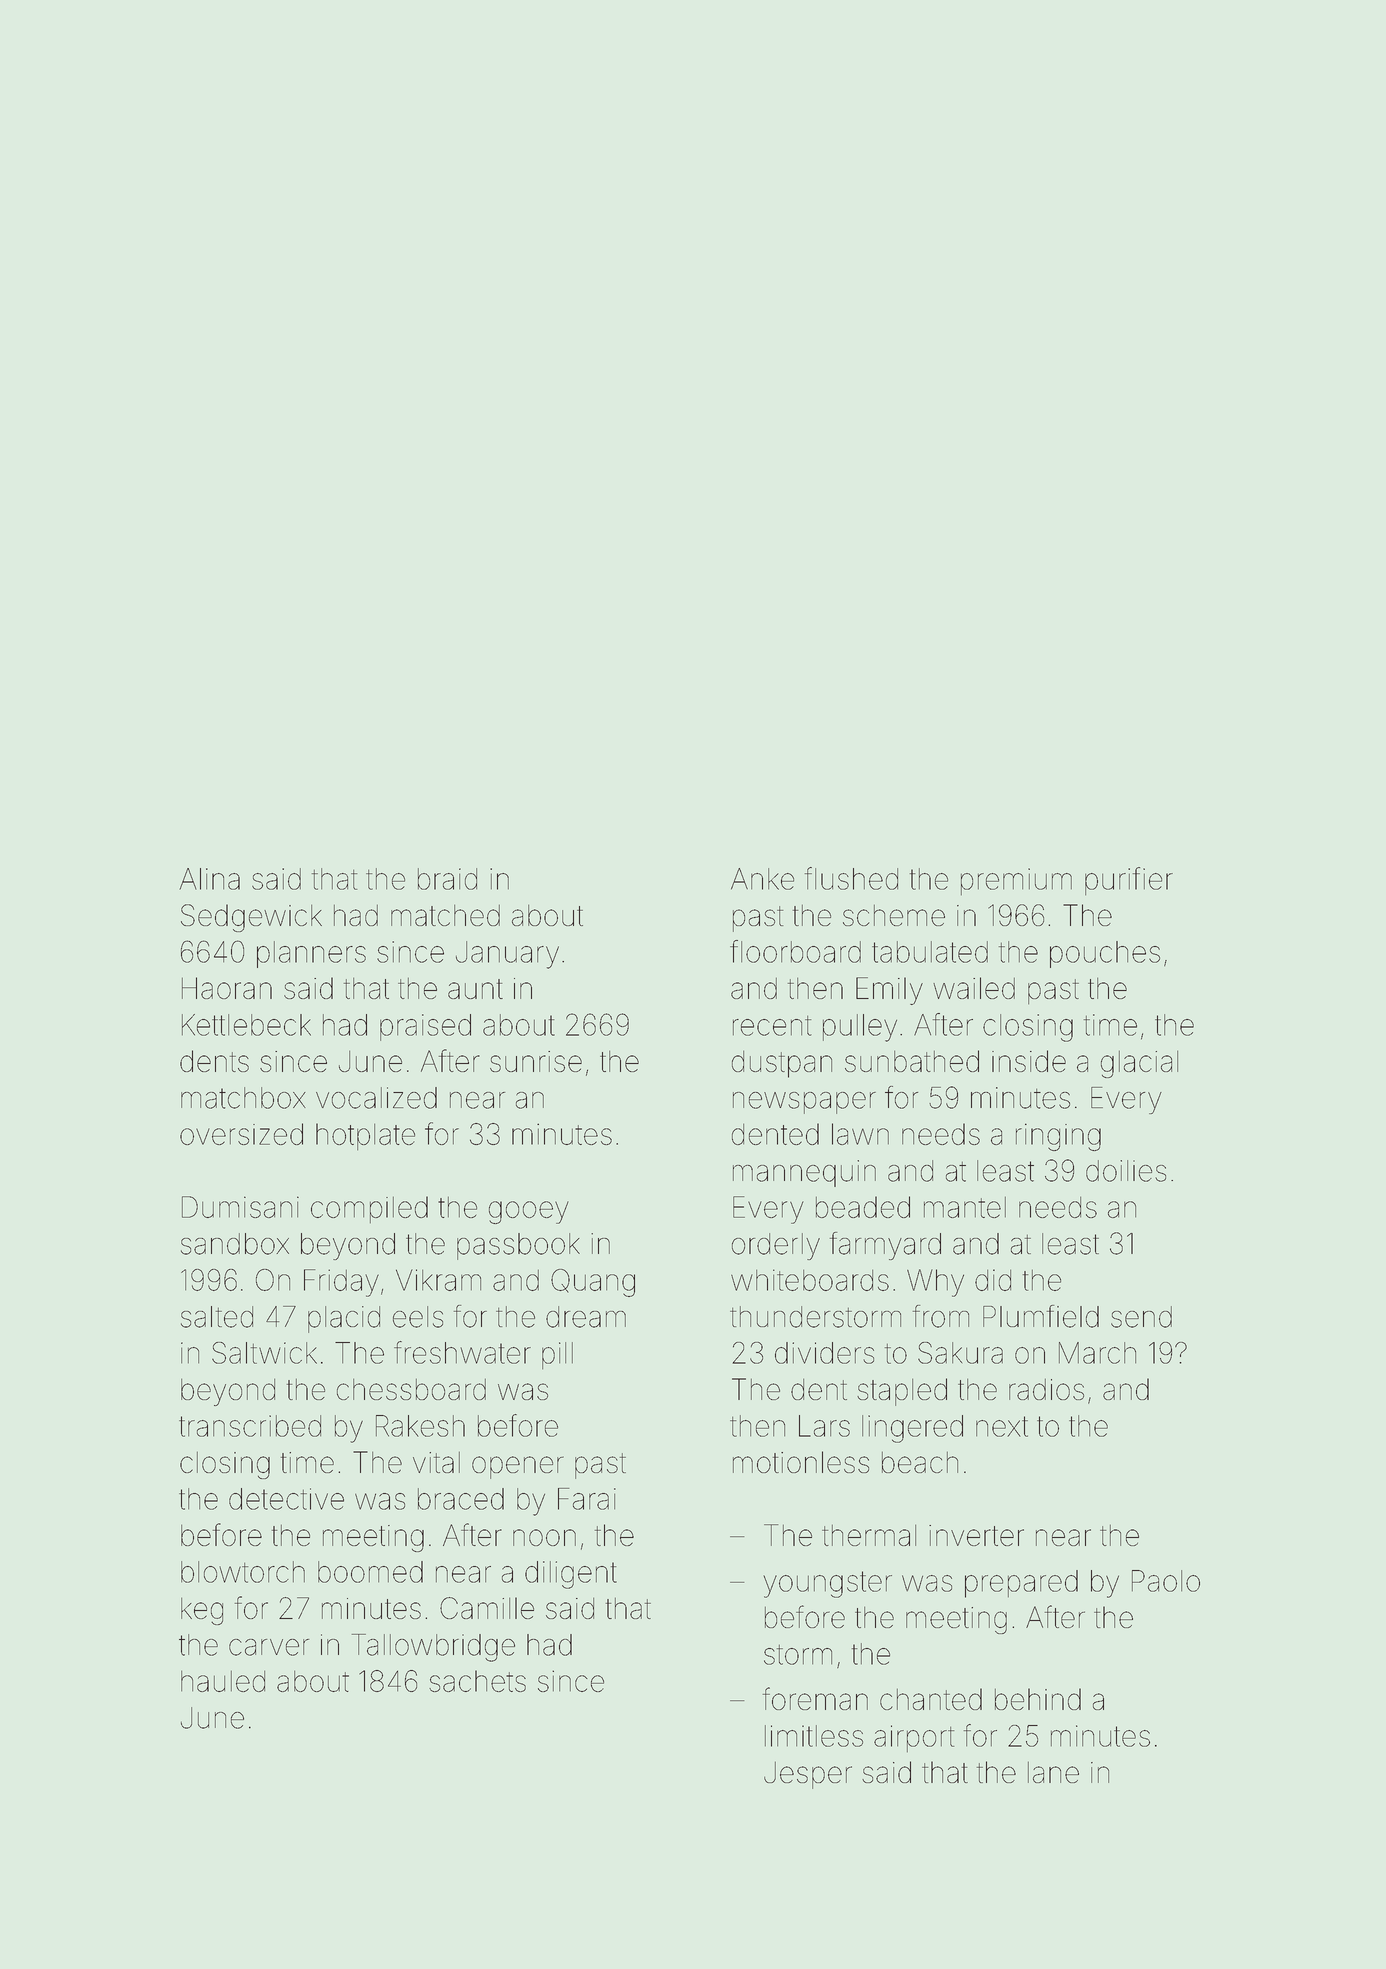 The height and width of the page is (1969, 1386). I want to click on behind, so click(1038, 1699).
